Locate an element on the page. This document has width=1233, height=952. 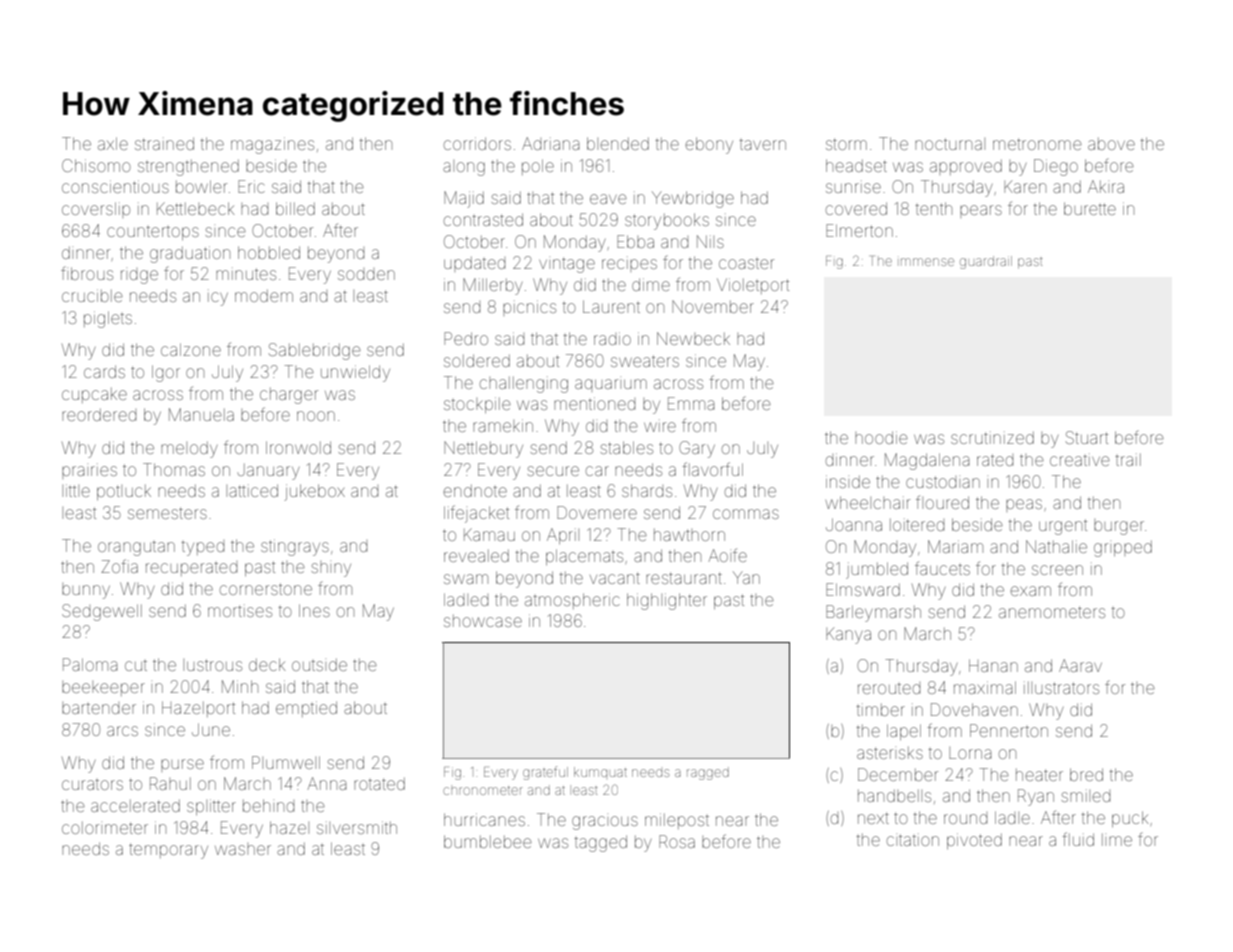
corridors is located at coordinates (477, 143).
